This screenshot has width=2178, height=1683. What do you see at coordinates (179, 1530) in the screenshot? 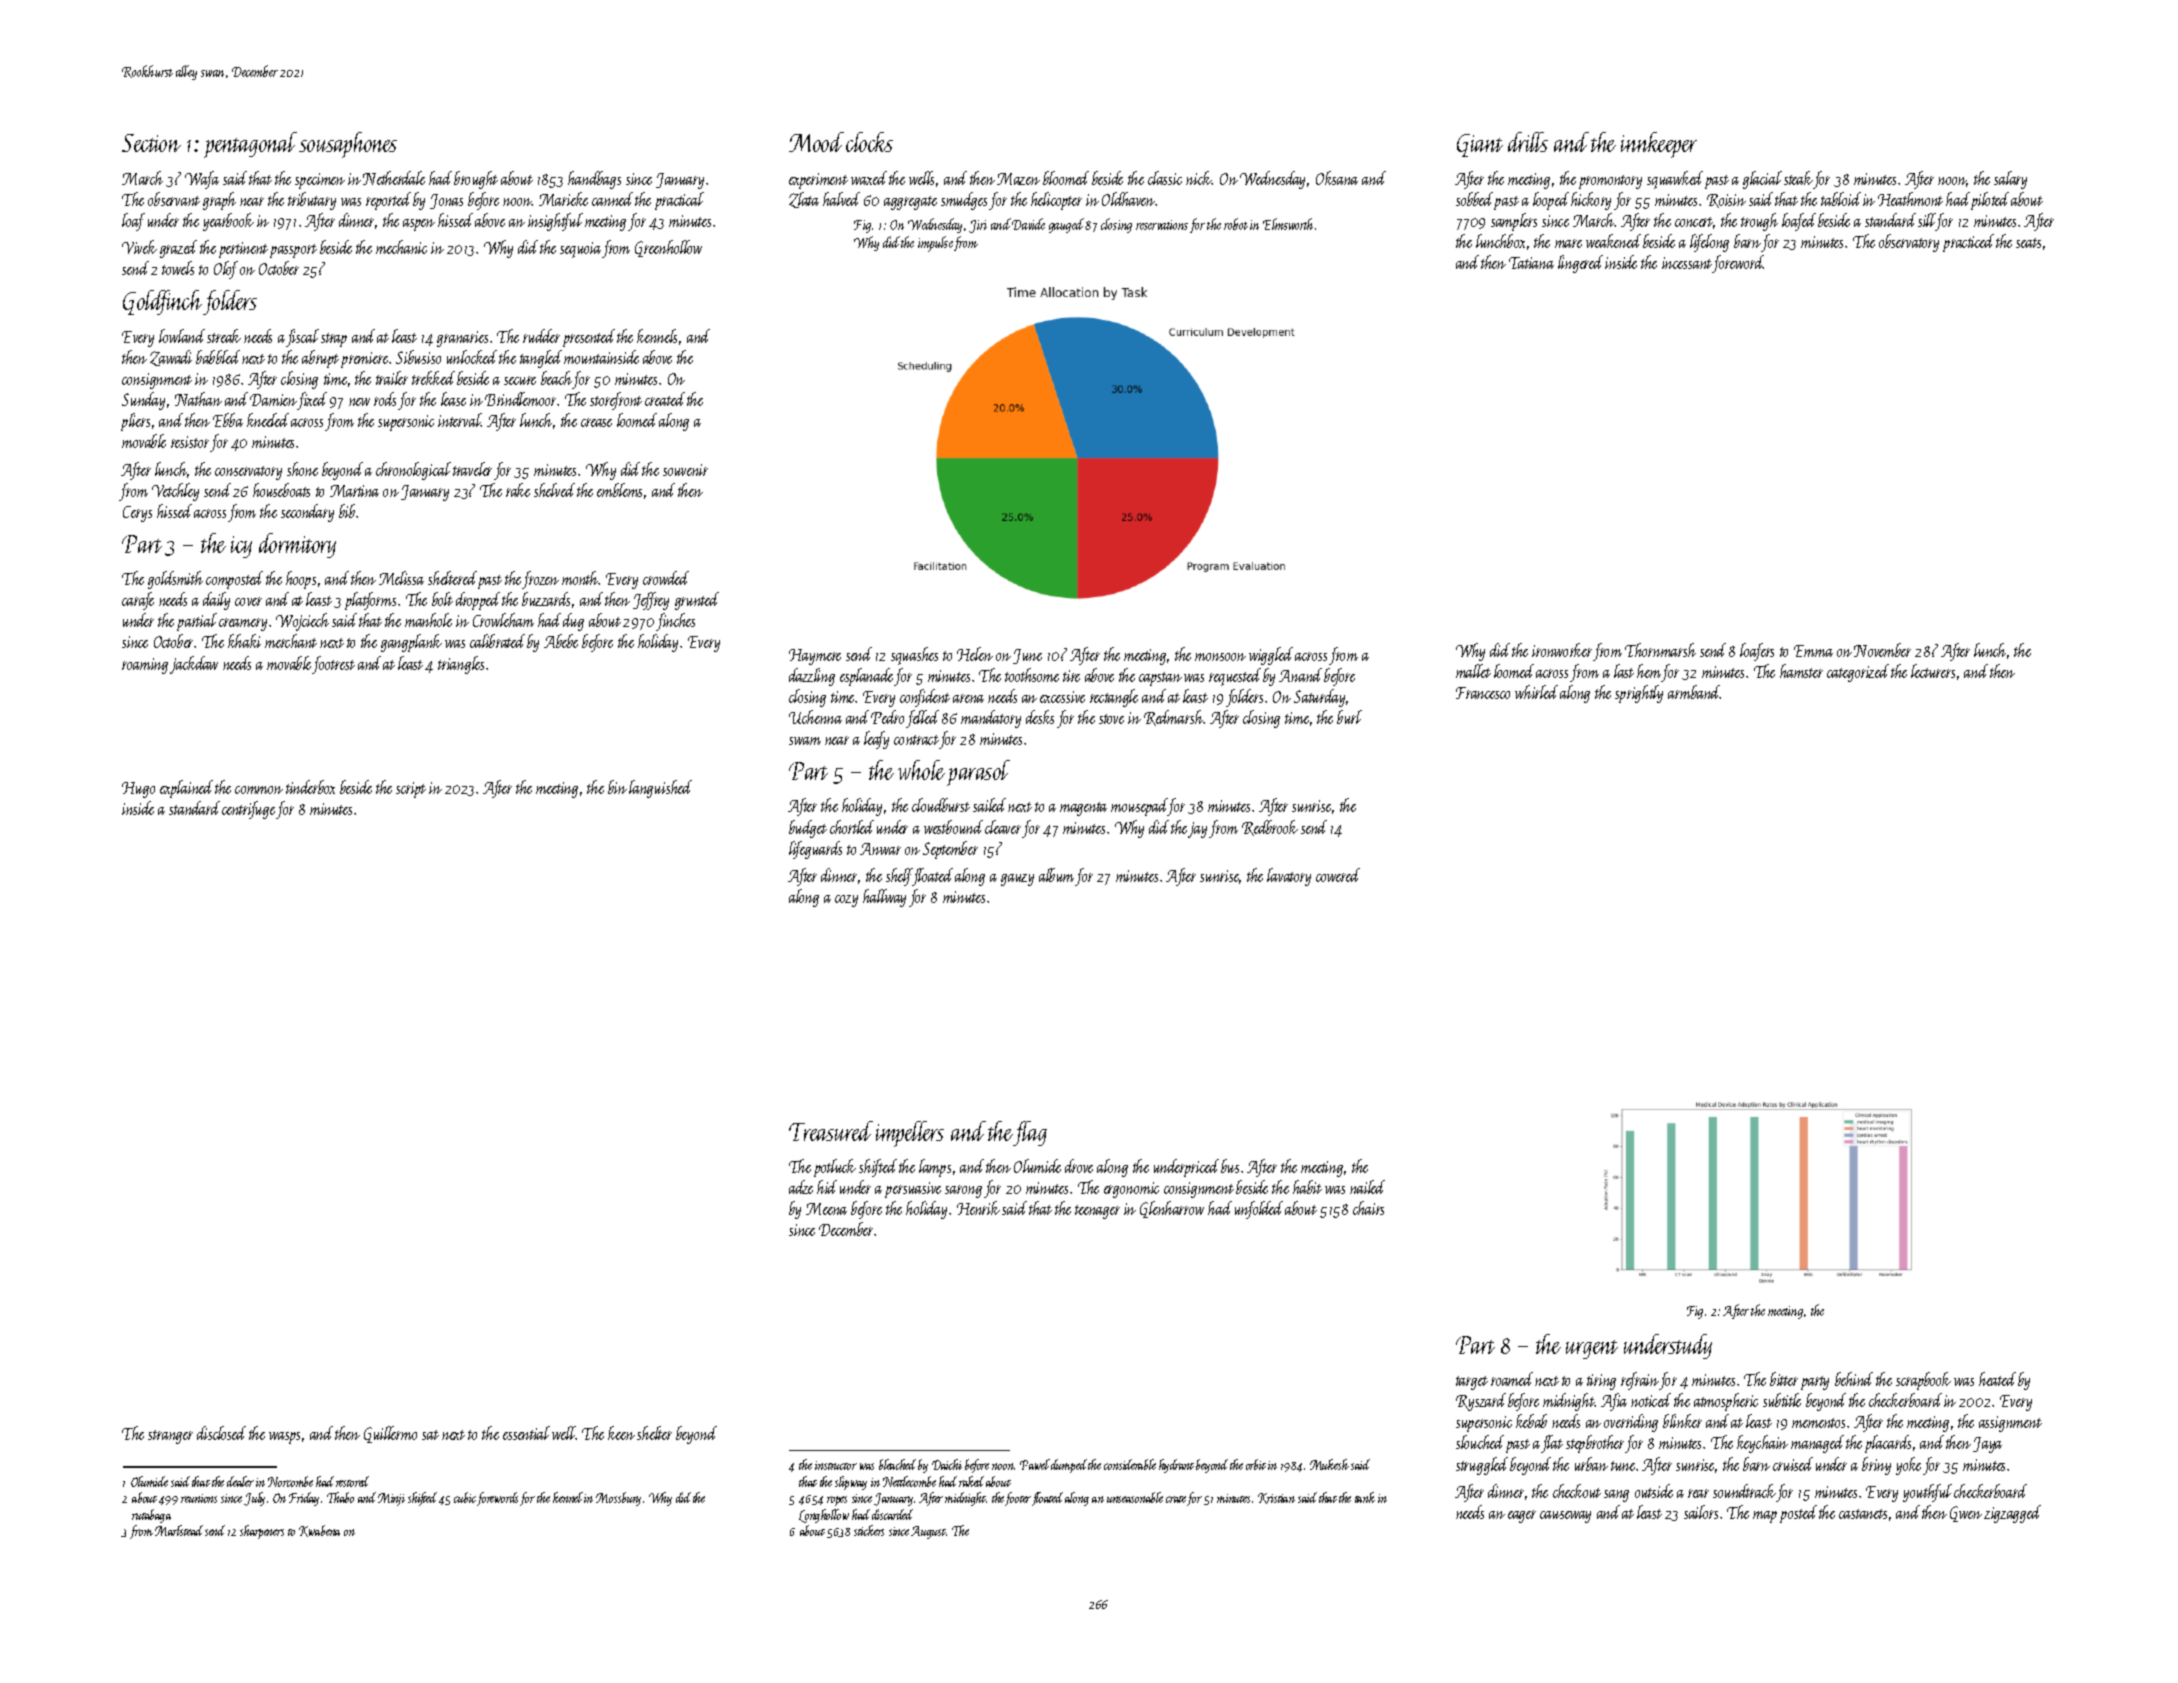
I see `Marlstead` at bounding box center [179, 1530].
